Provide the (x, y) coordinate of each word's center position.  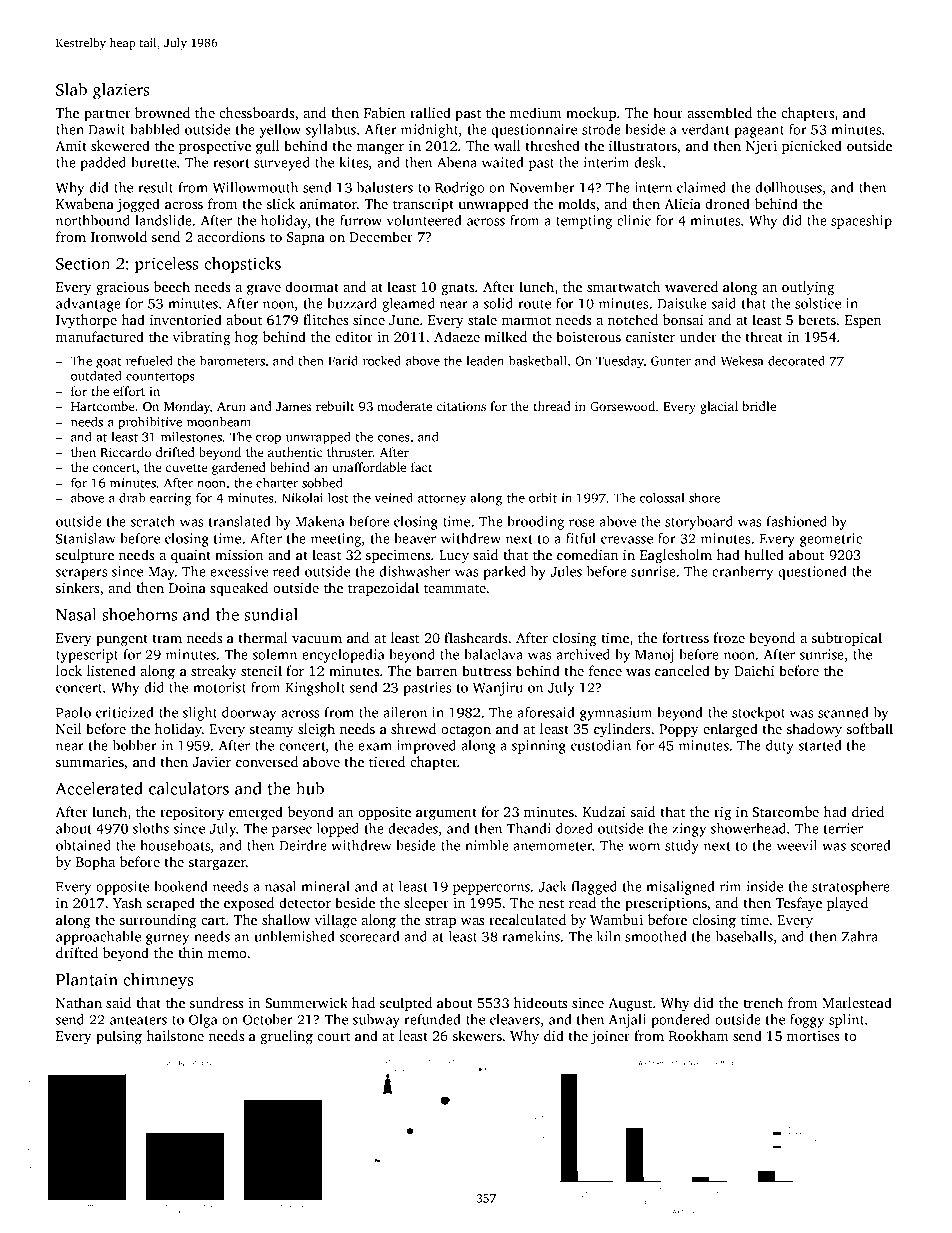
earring (170, 499)
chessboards (256, 112)
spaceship (861, 222)
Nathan (79, 1002)
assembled (719, 112)
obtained (83, 845)
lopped (338, 830)
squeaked (239, 589)
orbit (543, 498)
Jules (566, 571)
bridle (759, 406)
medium (535, 112)
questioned (812, 573)
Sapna (306, 238)
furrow (361, 220)
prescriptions (666, 904)
